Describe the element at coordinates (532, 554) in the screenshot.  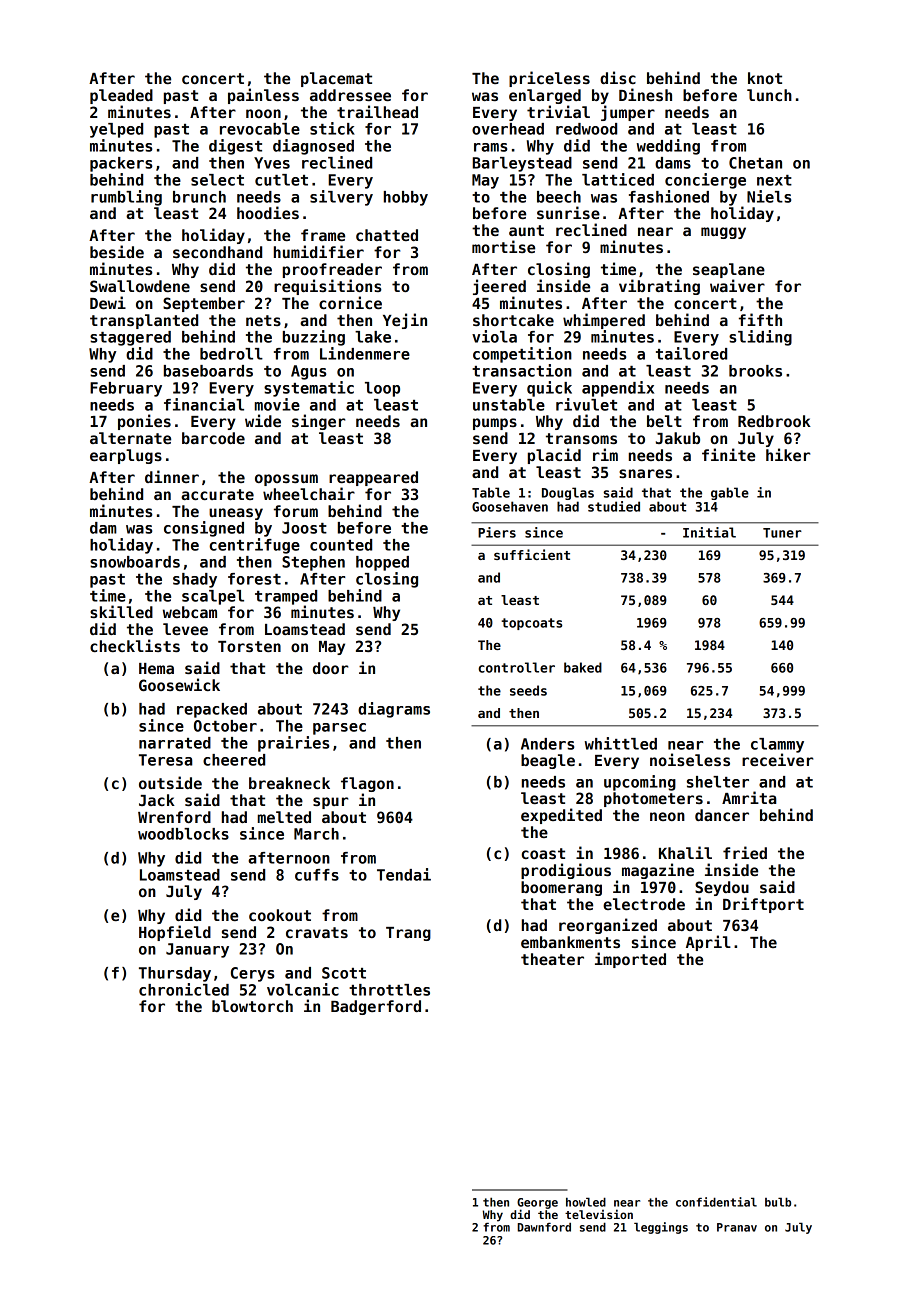
I see `sufficient` at that location.
